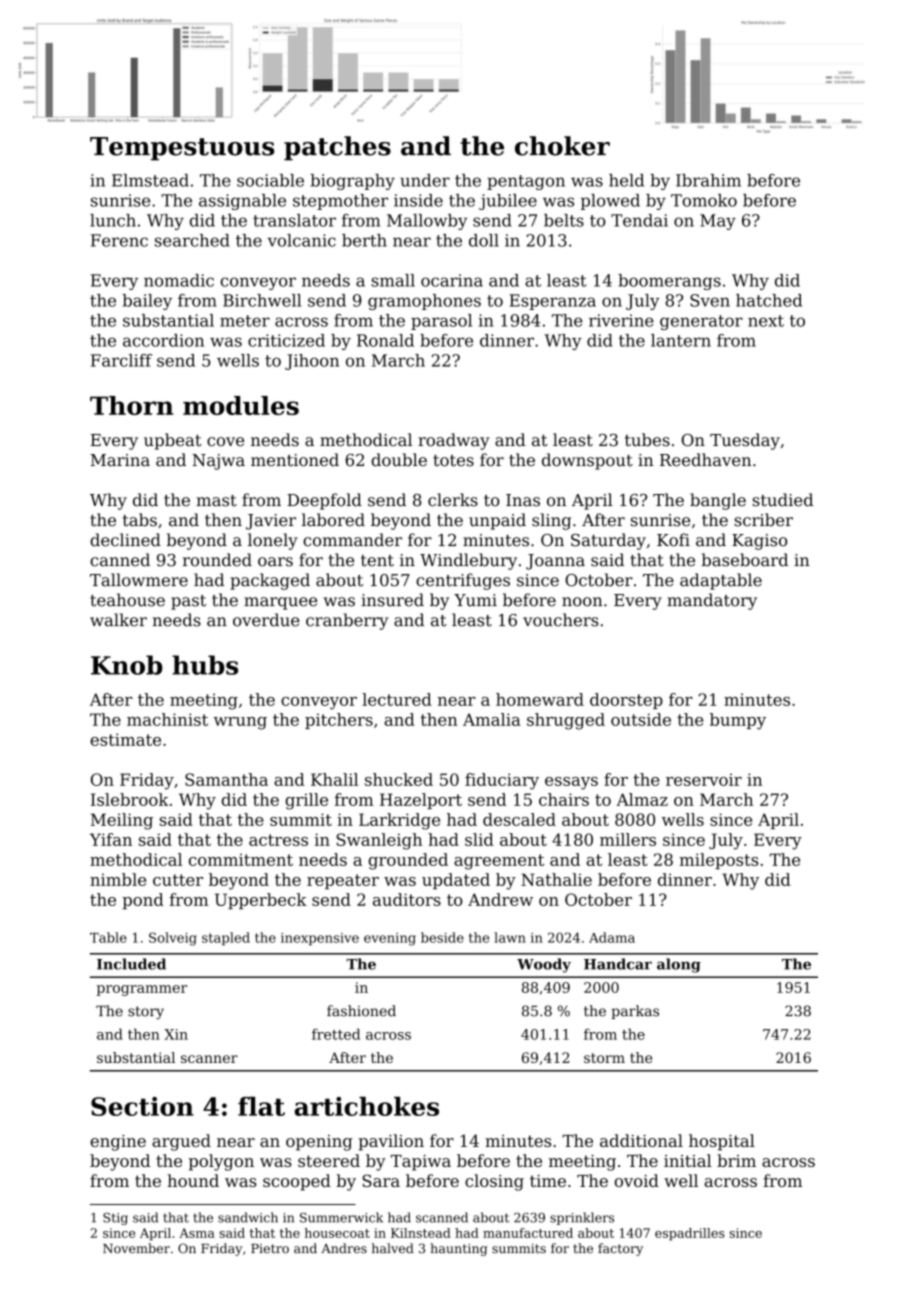  I want to click on hospital, so click(722, 1142).
